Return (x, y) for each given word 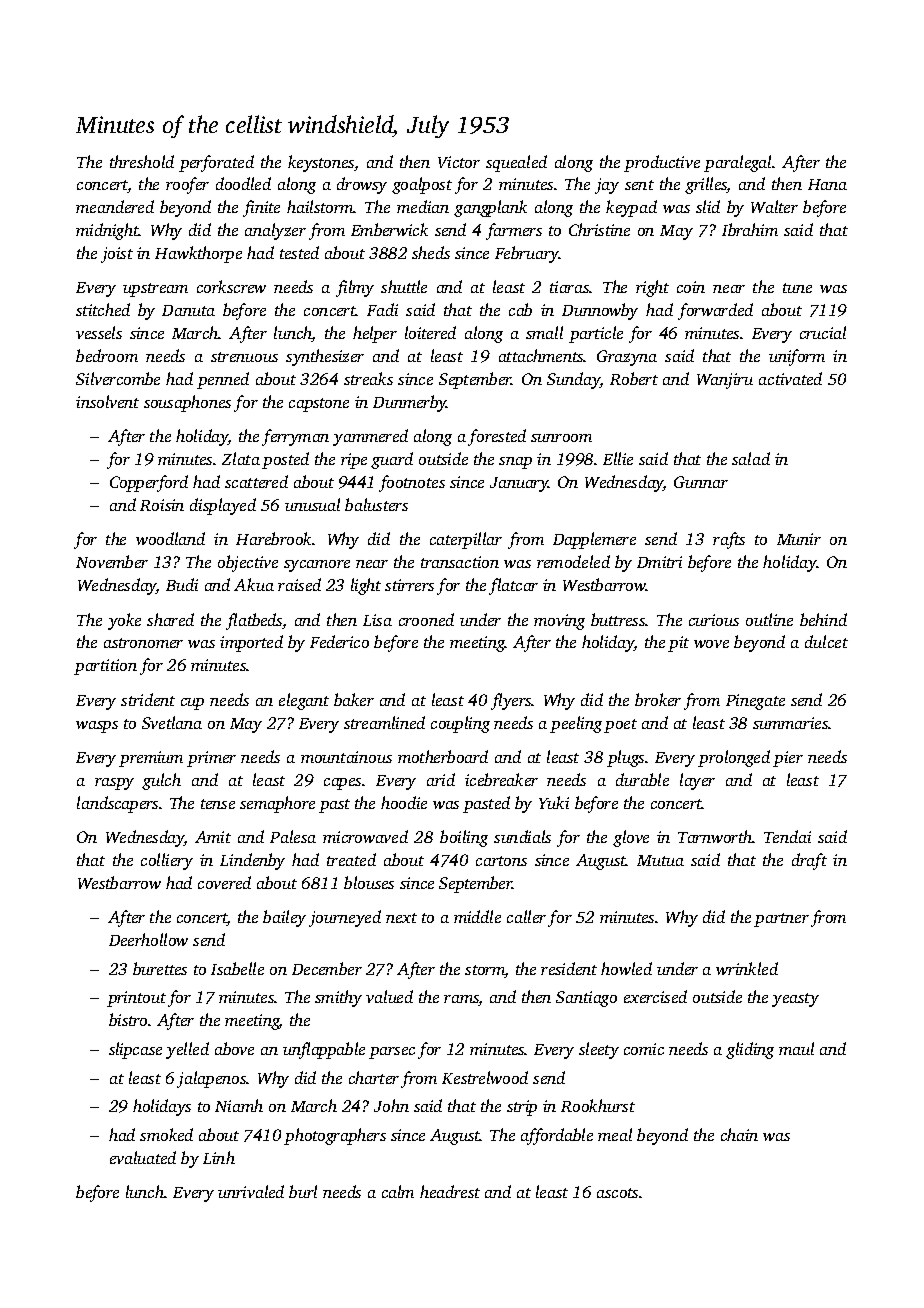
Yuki (554, 802)
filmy (355, 288)
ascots (617, 1193)
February (527, 254)
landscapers (117, 804)
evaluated (143, 1157)
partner (781, 920)
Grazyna (627, 358)
